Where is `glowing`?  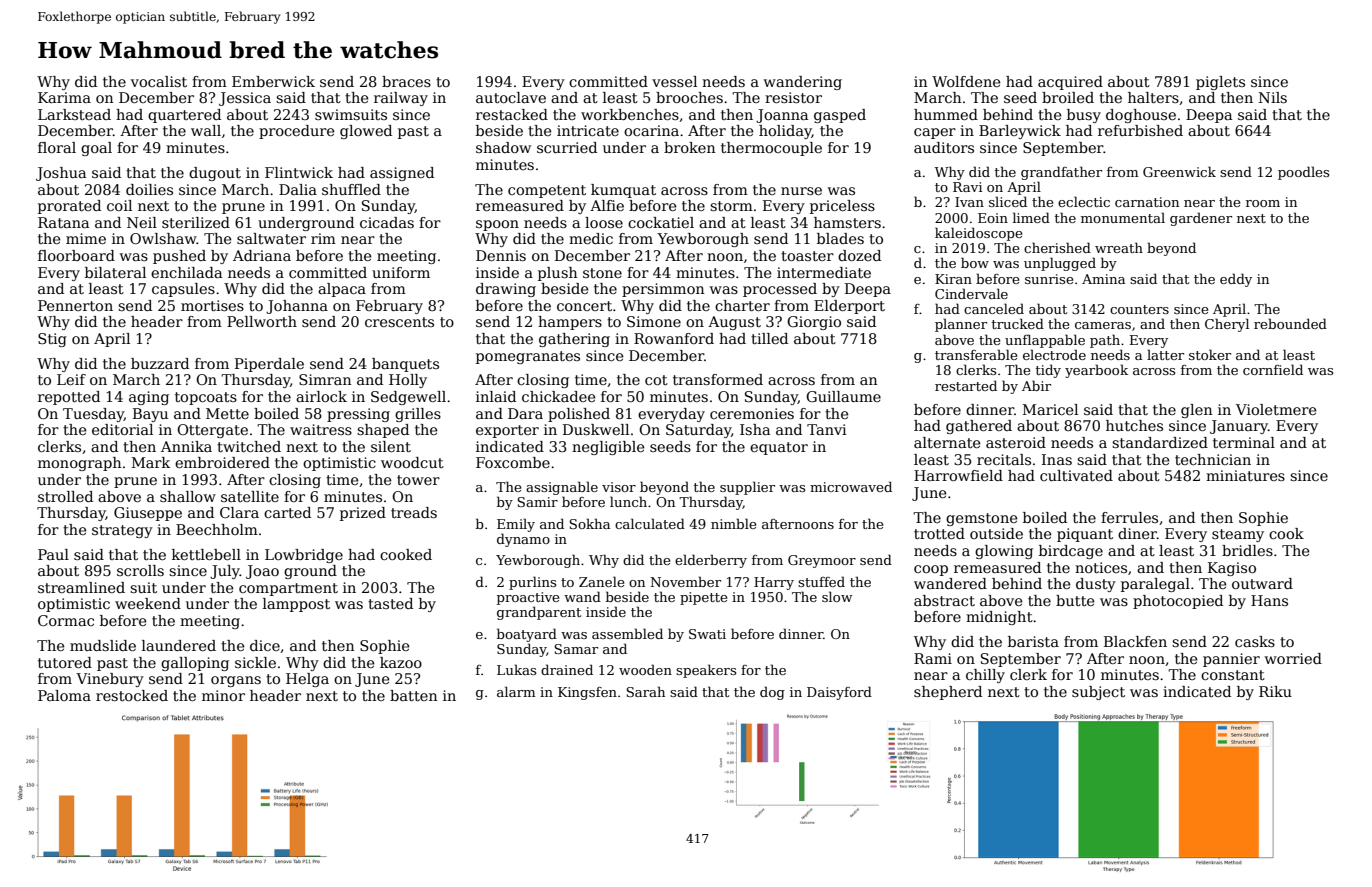
glowing is located at coordinates (1004, 552).
